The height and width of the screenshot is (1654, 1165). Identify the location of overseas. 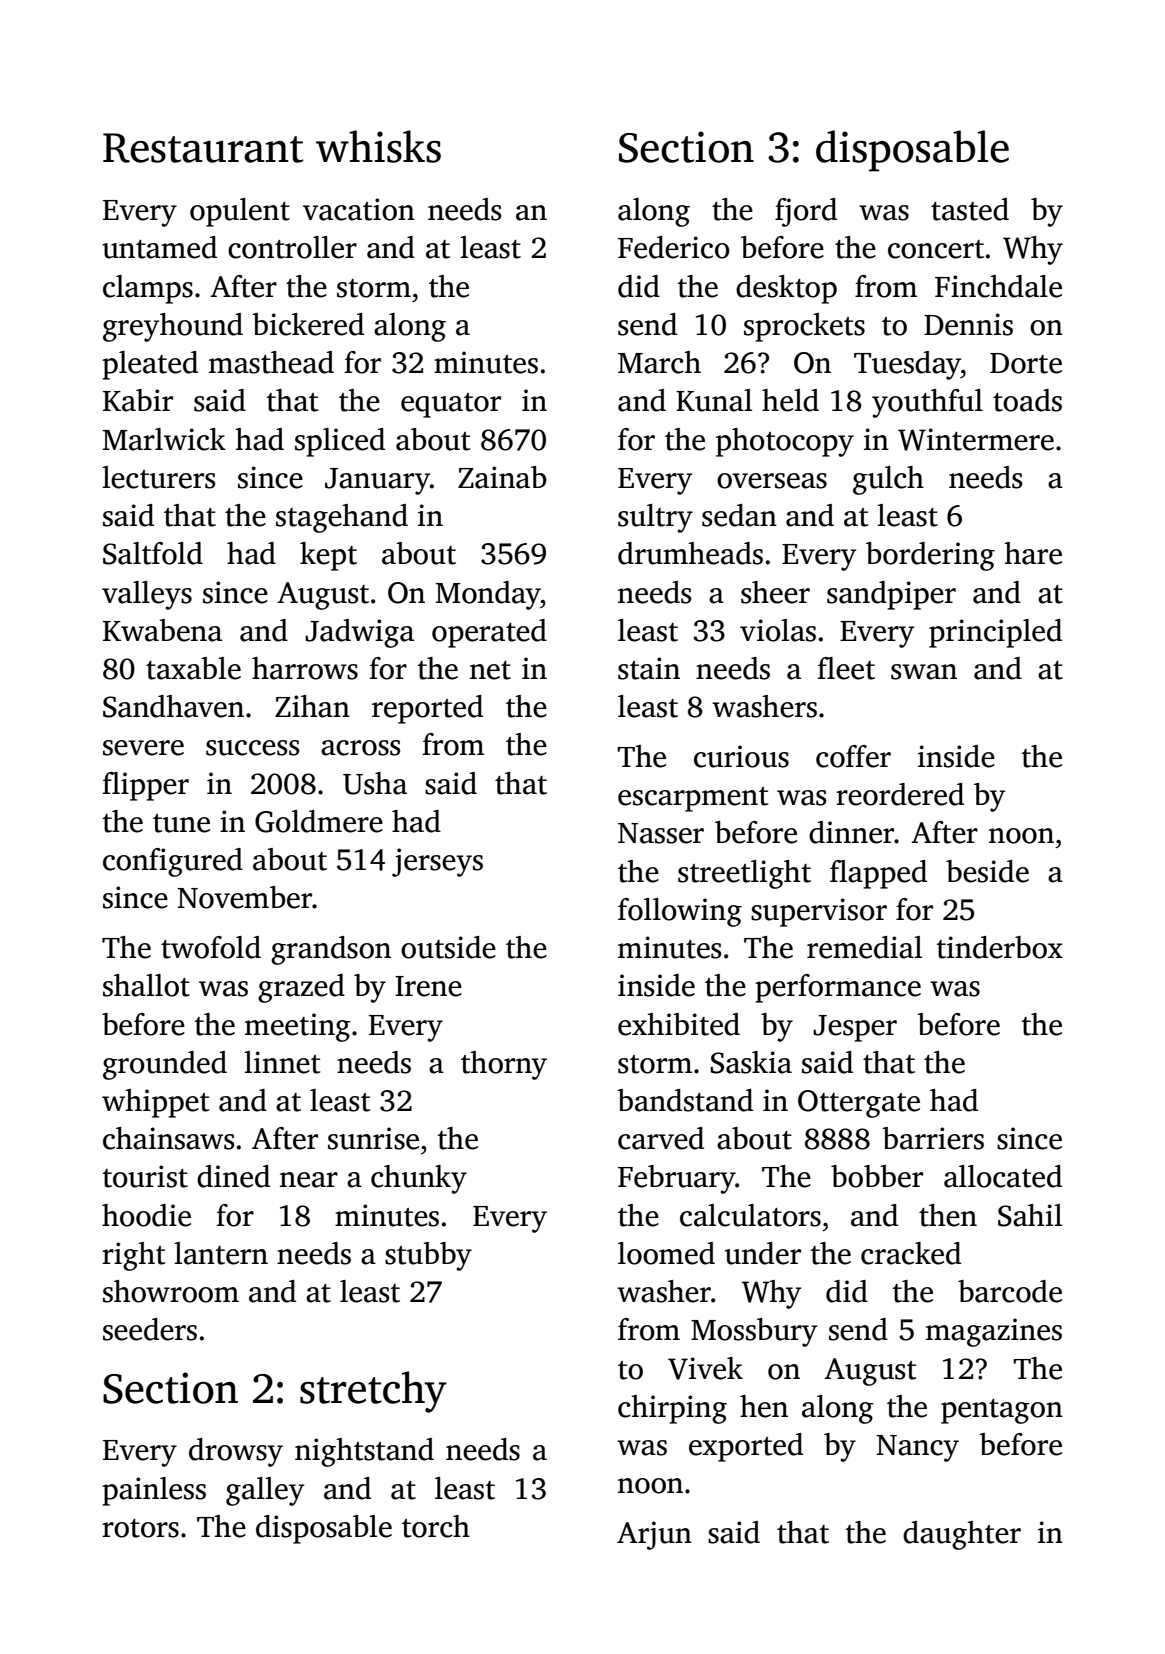
(772, 481).
